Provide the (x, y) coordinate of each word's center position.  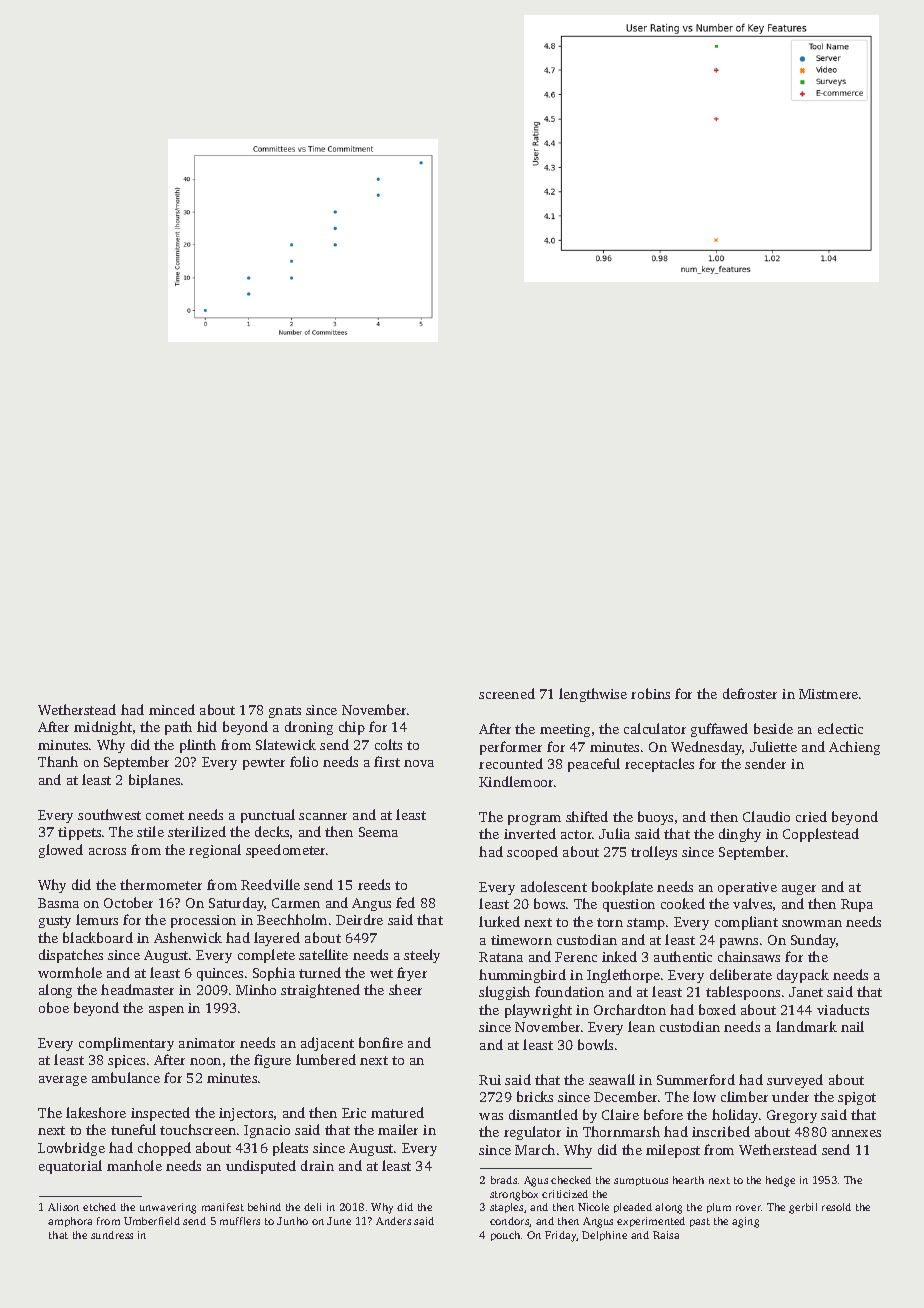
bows (549, 903)
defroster (750, 693)
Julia (614, 833)
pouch (505, 1236)
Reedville (270, 884)
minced (172, 709)
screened (507, 693)
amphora (70, 1222)
